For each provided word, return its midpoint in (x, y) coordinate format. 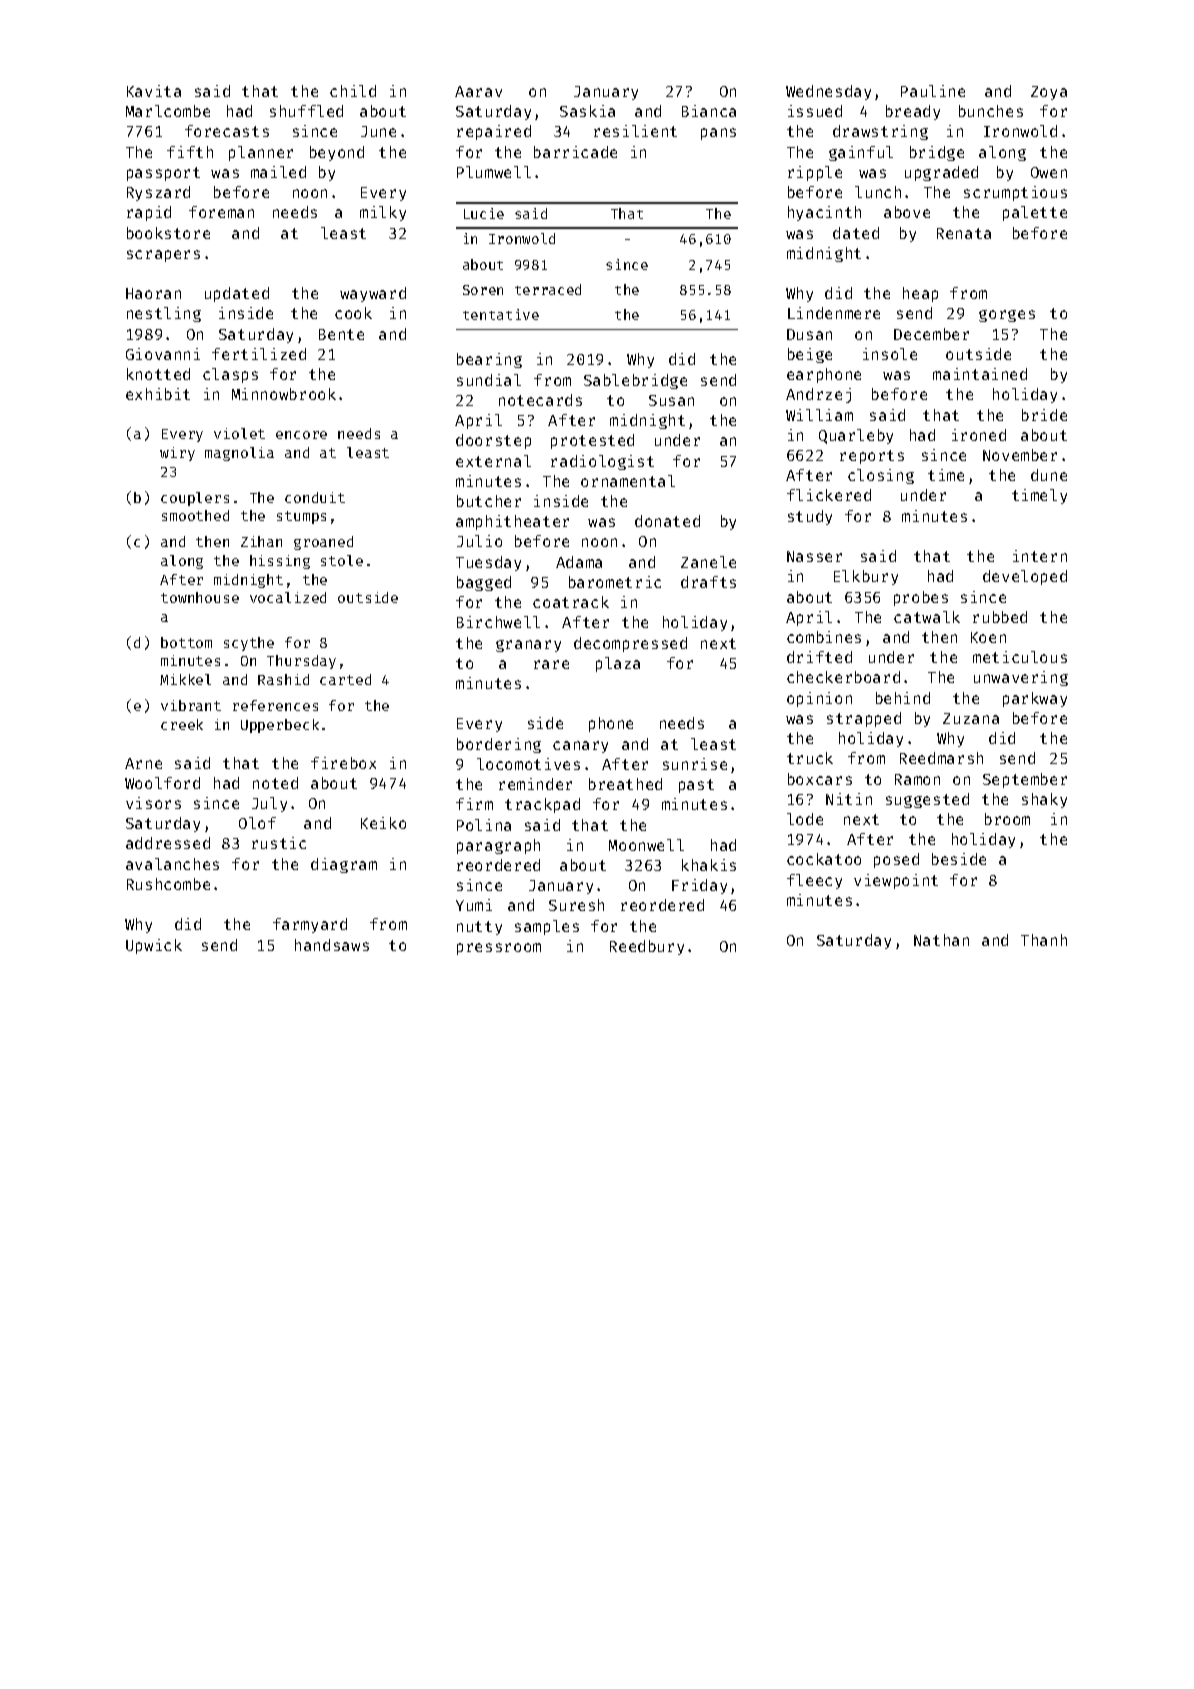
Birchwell (498, 622)
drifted (819, 657)
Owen (1049, 172)
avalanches (172, 864)
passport (163, 174)
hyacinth (824, 213)
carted (345, 679)
